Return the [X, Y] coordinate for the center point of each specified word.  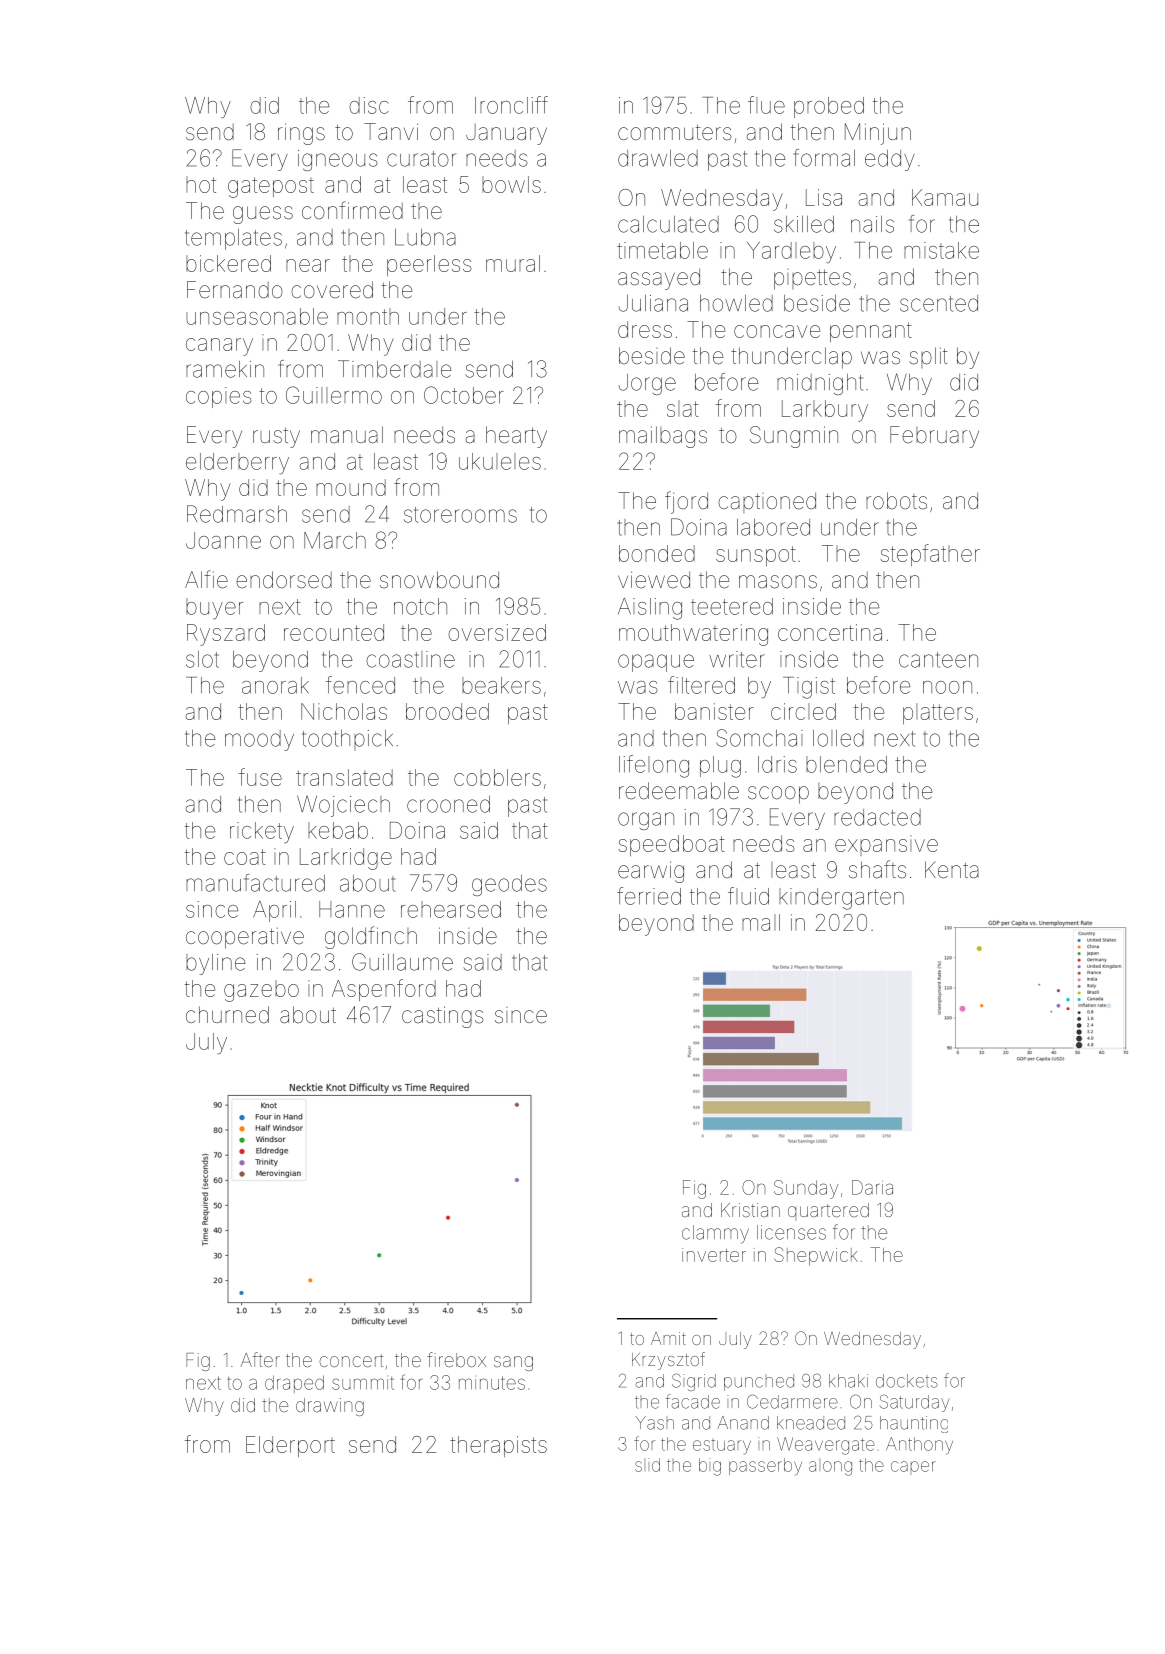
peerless [429, 265]
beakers [501, 685]
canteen [938, 660]
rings [301, 134]
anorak [275, 685]
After [260, 1359]
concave [777, 331]
